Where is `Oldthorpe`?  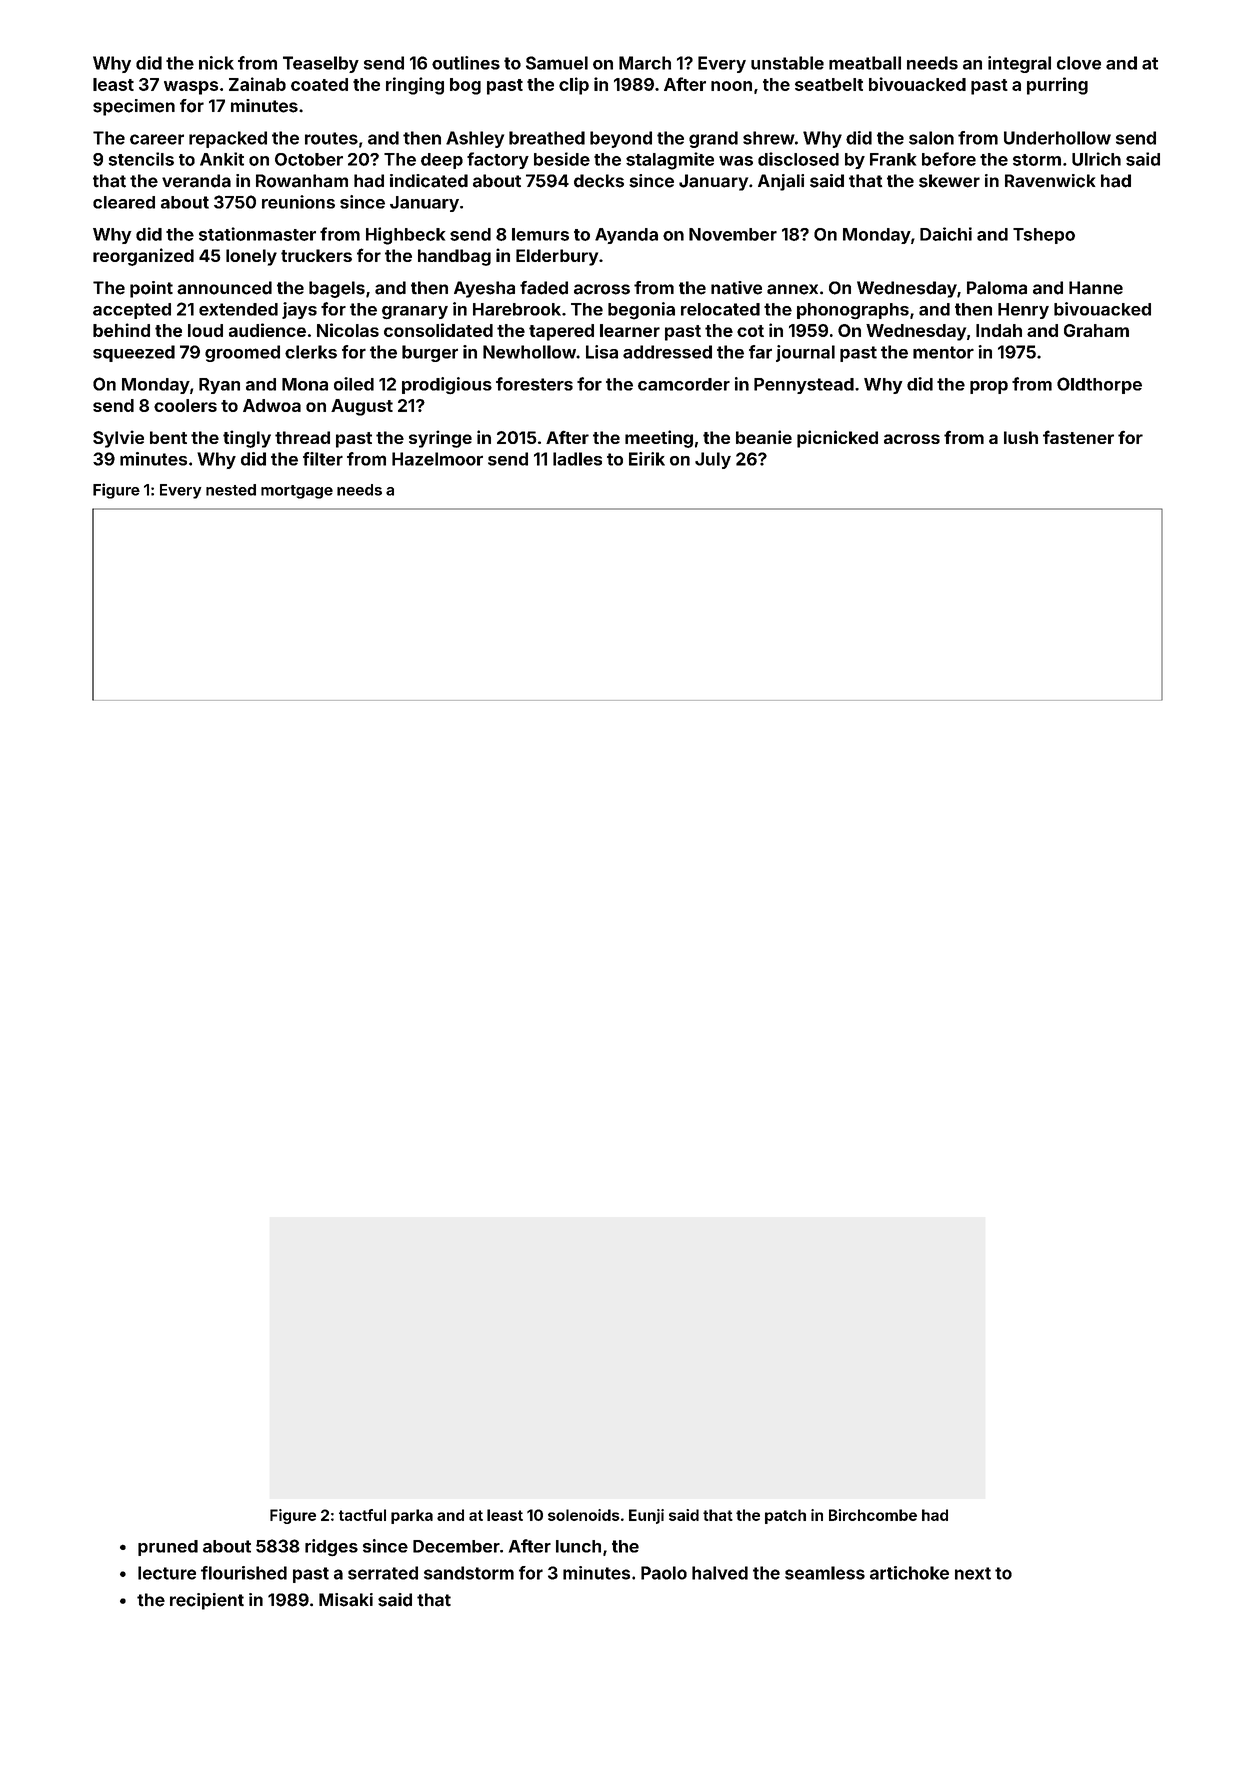 Oldthorpe is located at coordinates (1099, 385).
